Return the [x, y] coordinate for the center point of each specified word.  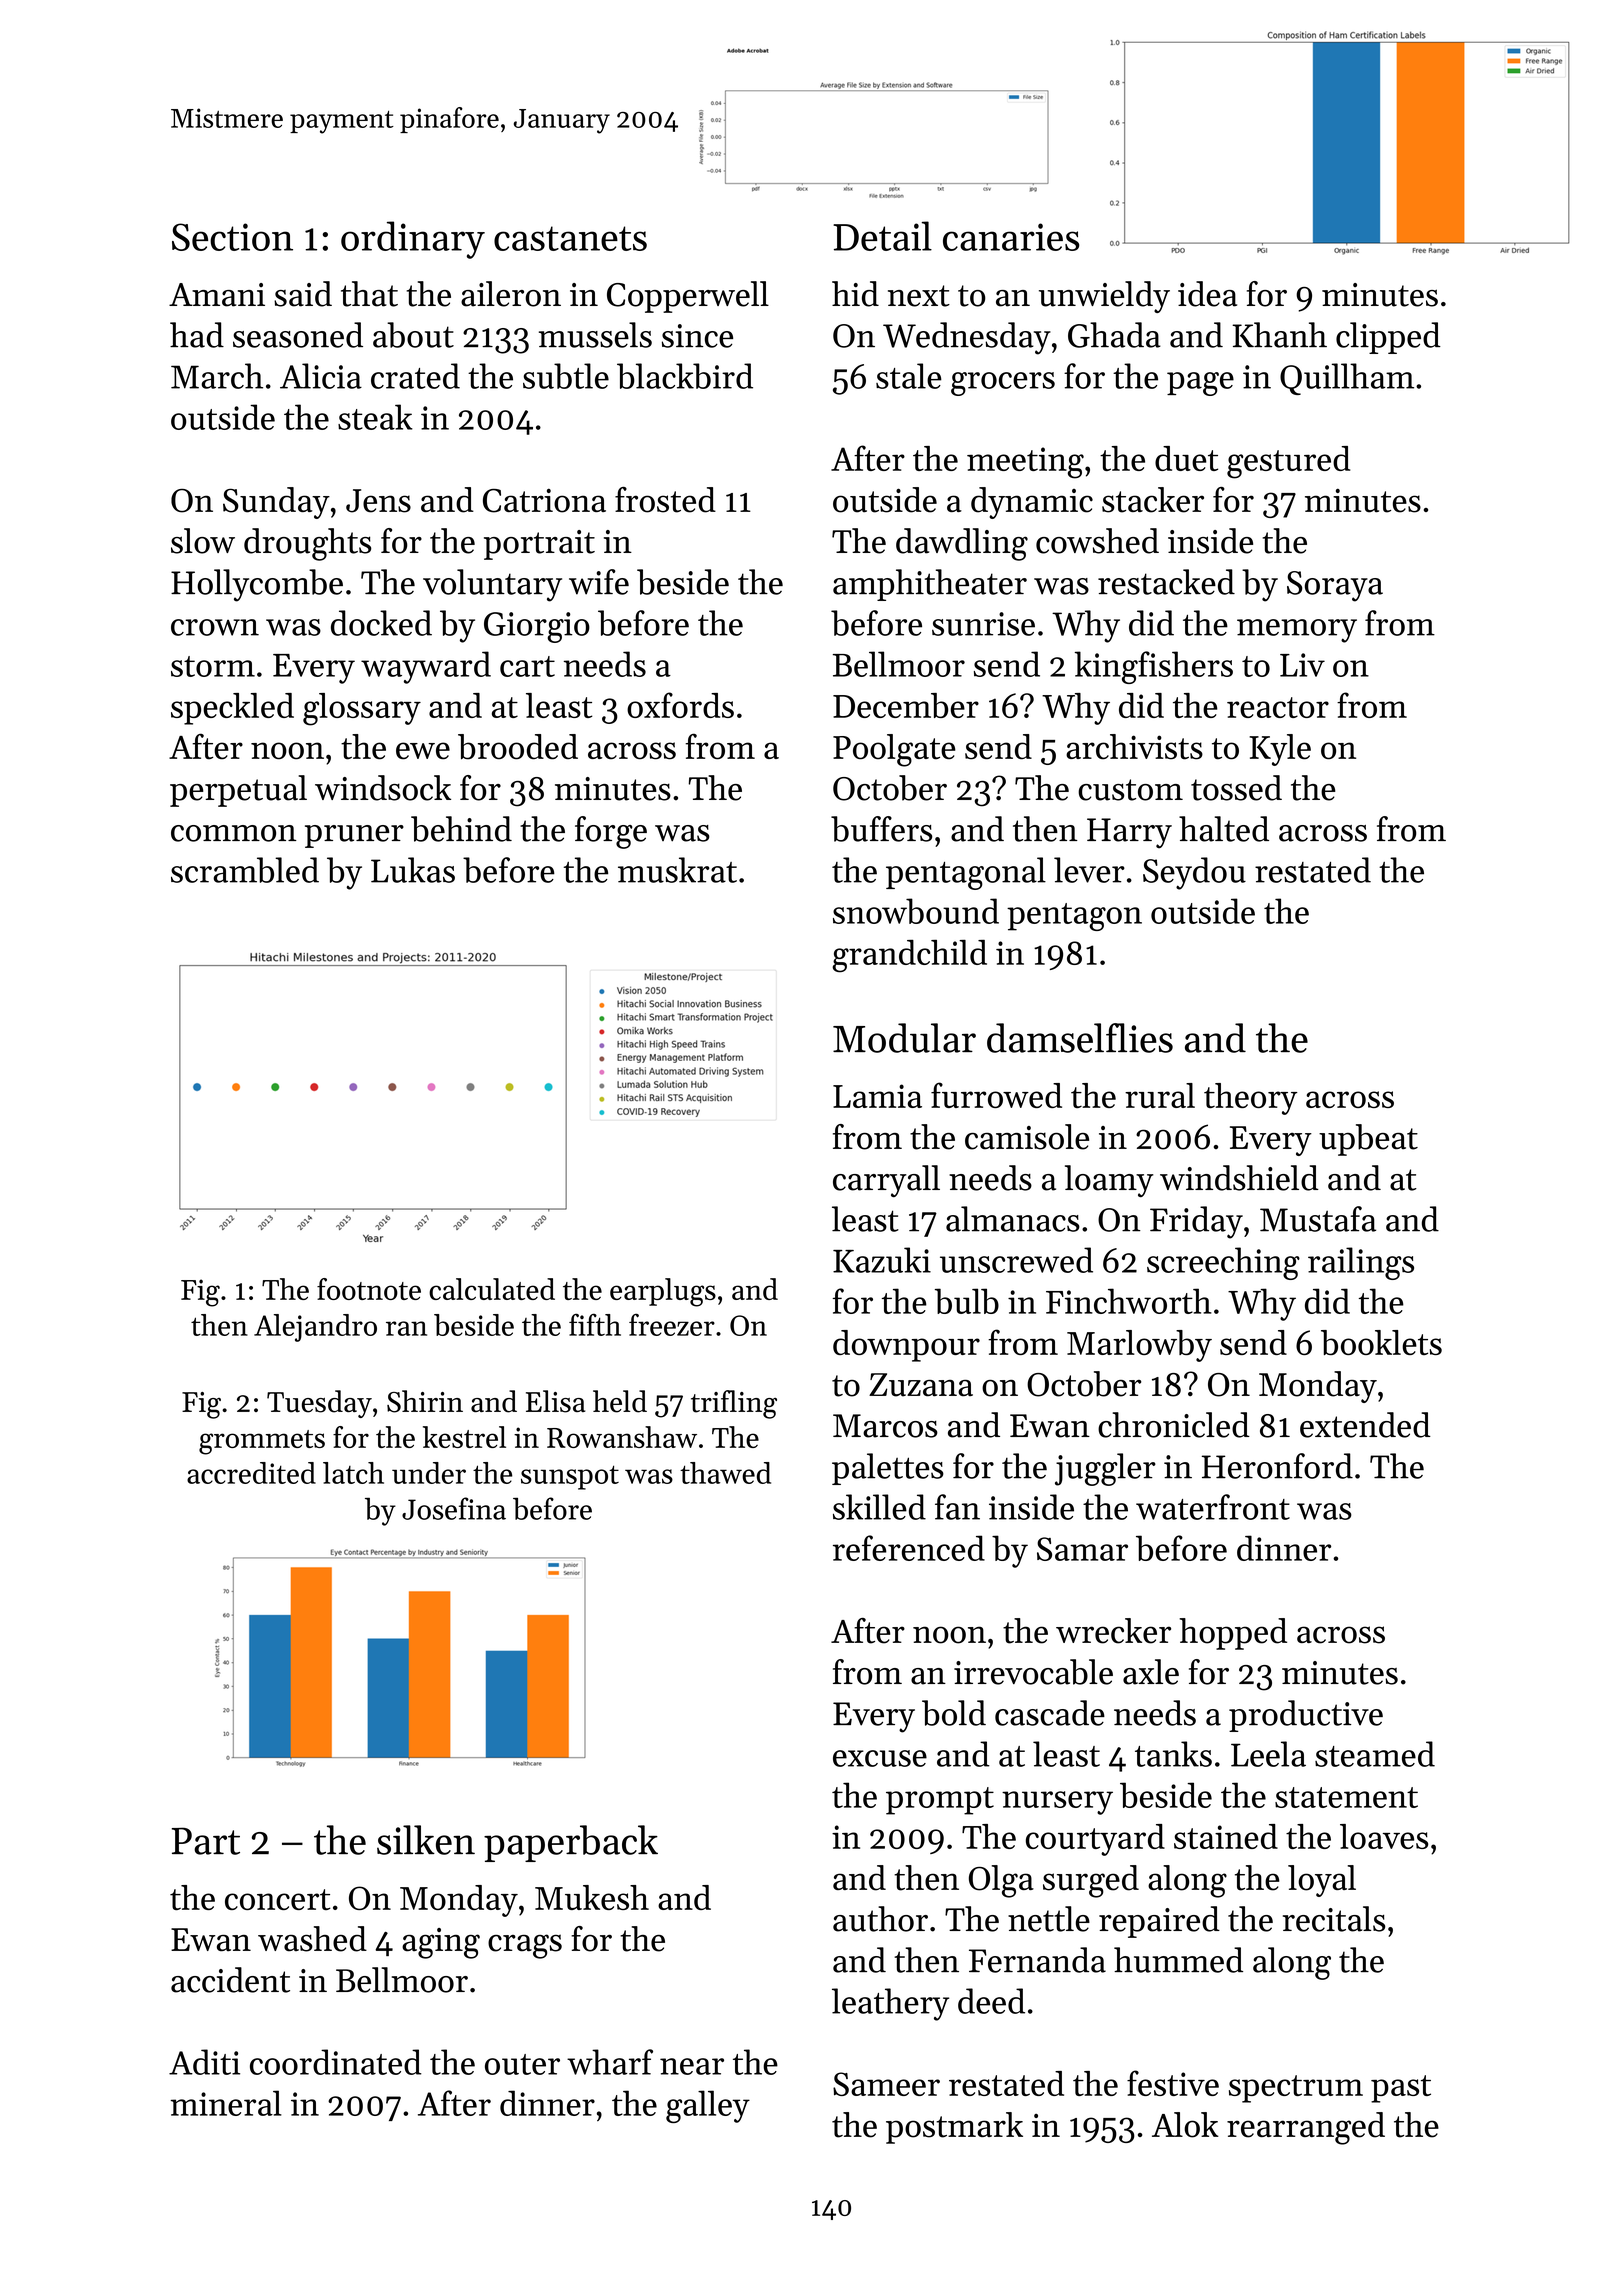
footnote [369, 1289]
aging [441, 1943]
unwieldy [1104, 297]
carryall [886, 1181]
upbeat [1368, 1140]
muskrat [677, 870]
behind [461, 829]
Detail [882, 236]
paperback [571, 1843]
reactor [1278, 707]
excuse [880, 1758]
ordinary [413, 240]
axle [1151, 1672]
